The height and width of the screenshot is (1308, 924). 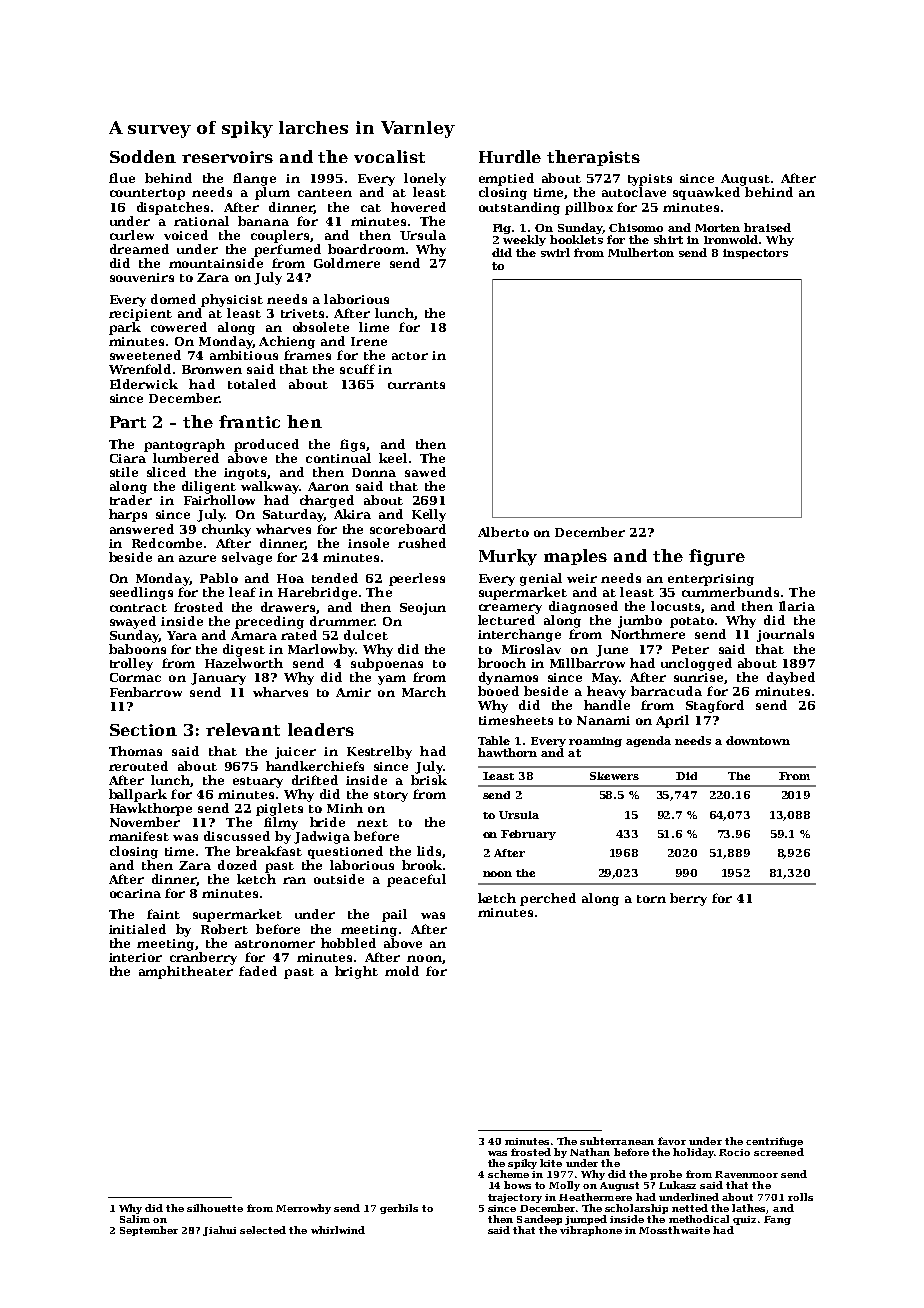 I want to click on selected, so click(x=263, y=1230).
